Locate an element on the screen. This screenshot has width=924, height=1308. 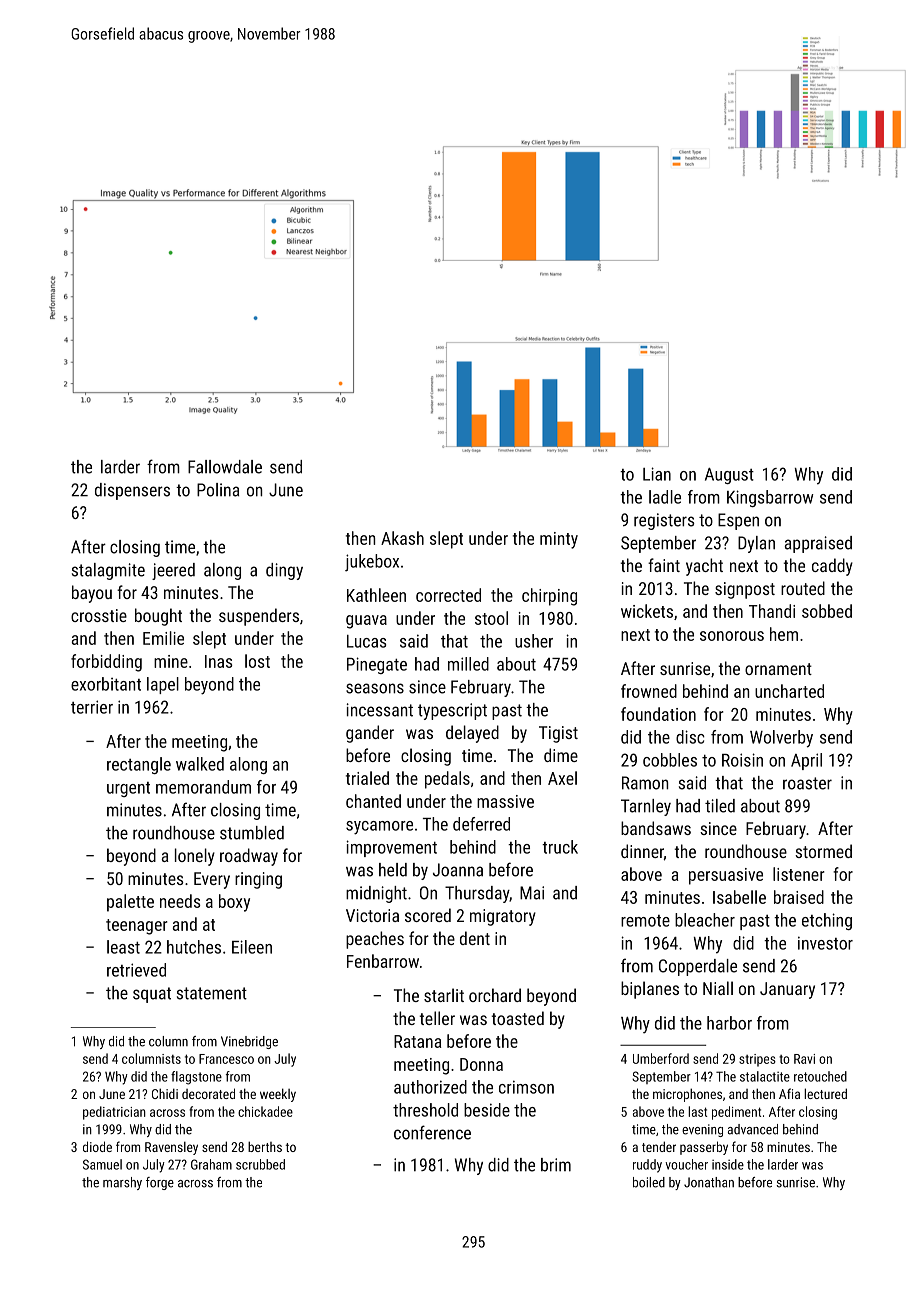
rectangle is located at coordinates (139, 765).
